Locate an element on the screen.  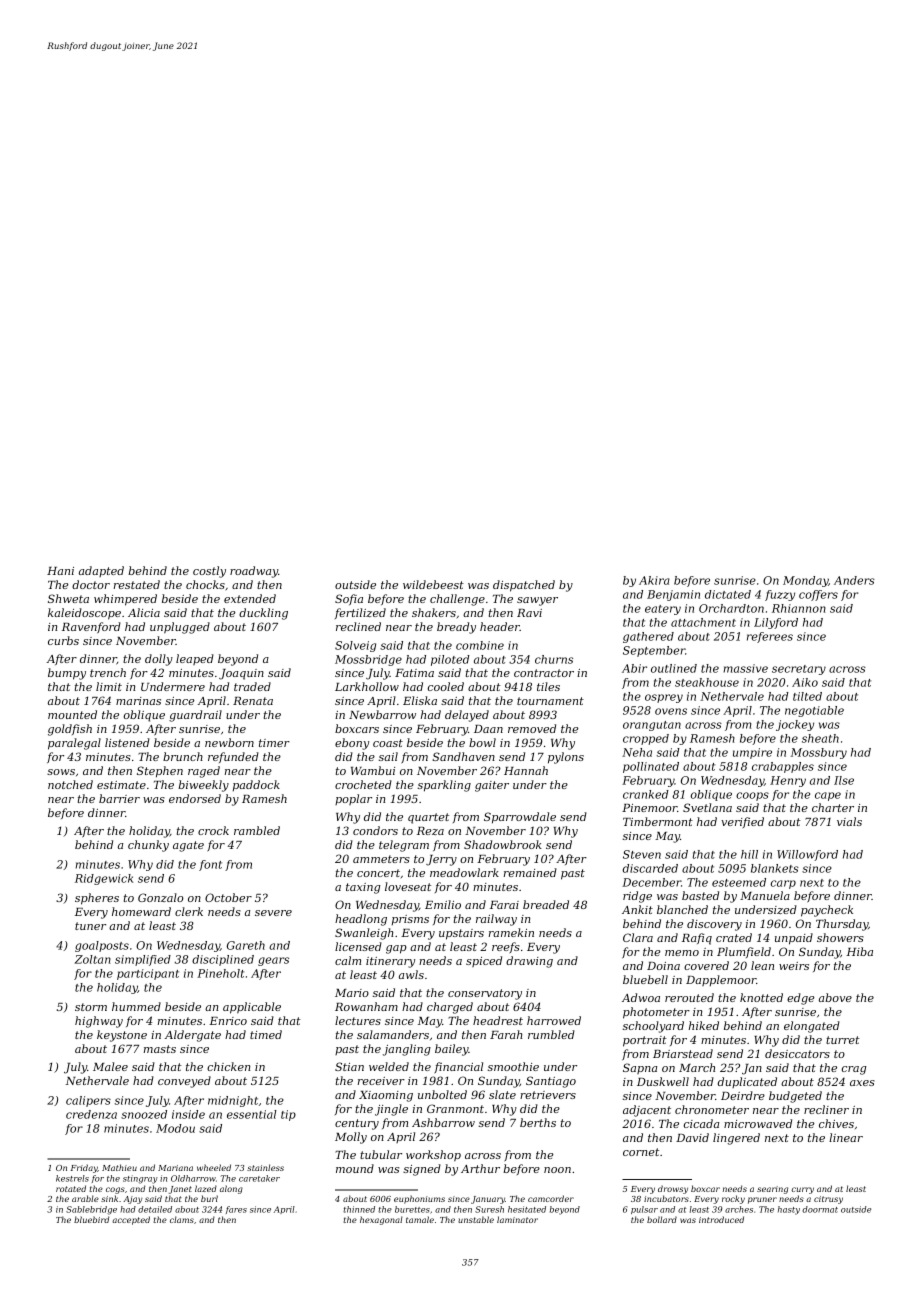
listened is located at coordinates (127, 742).
